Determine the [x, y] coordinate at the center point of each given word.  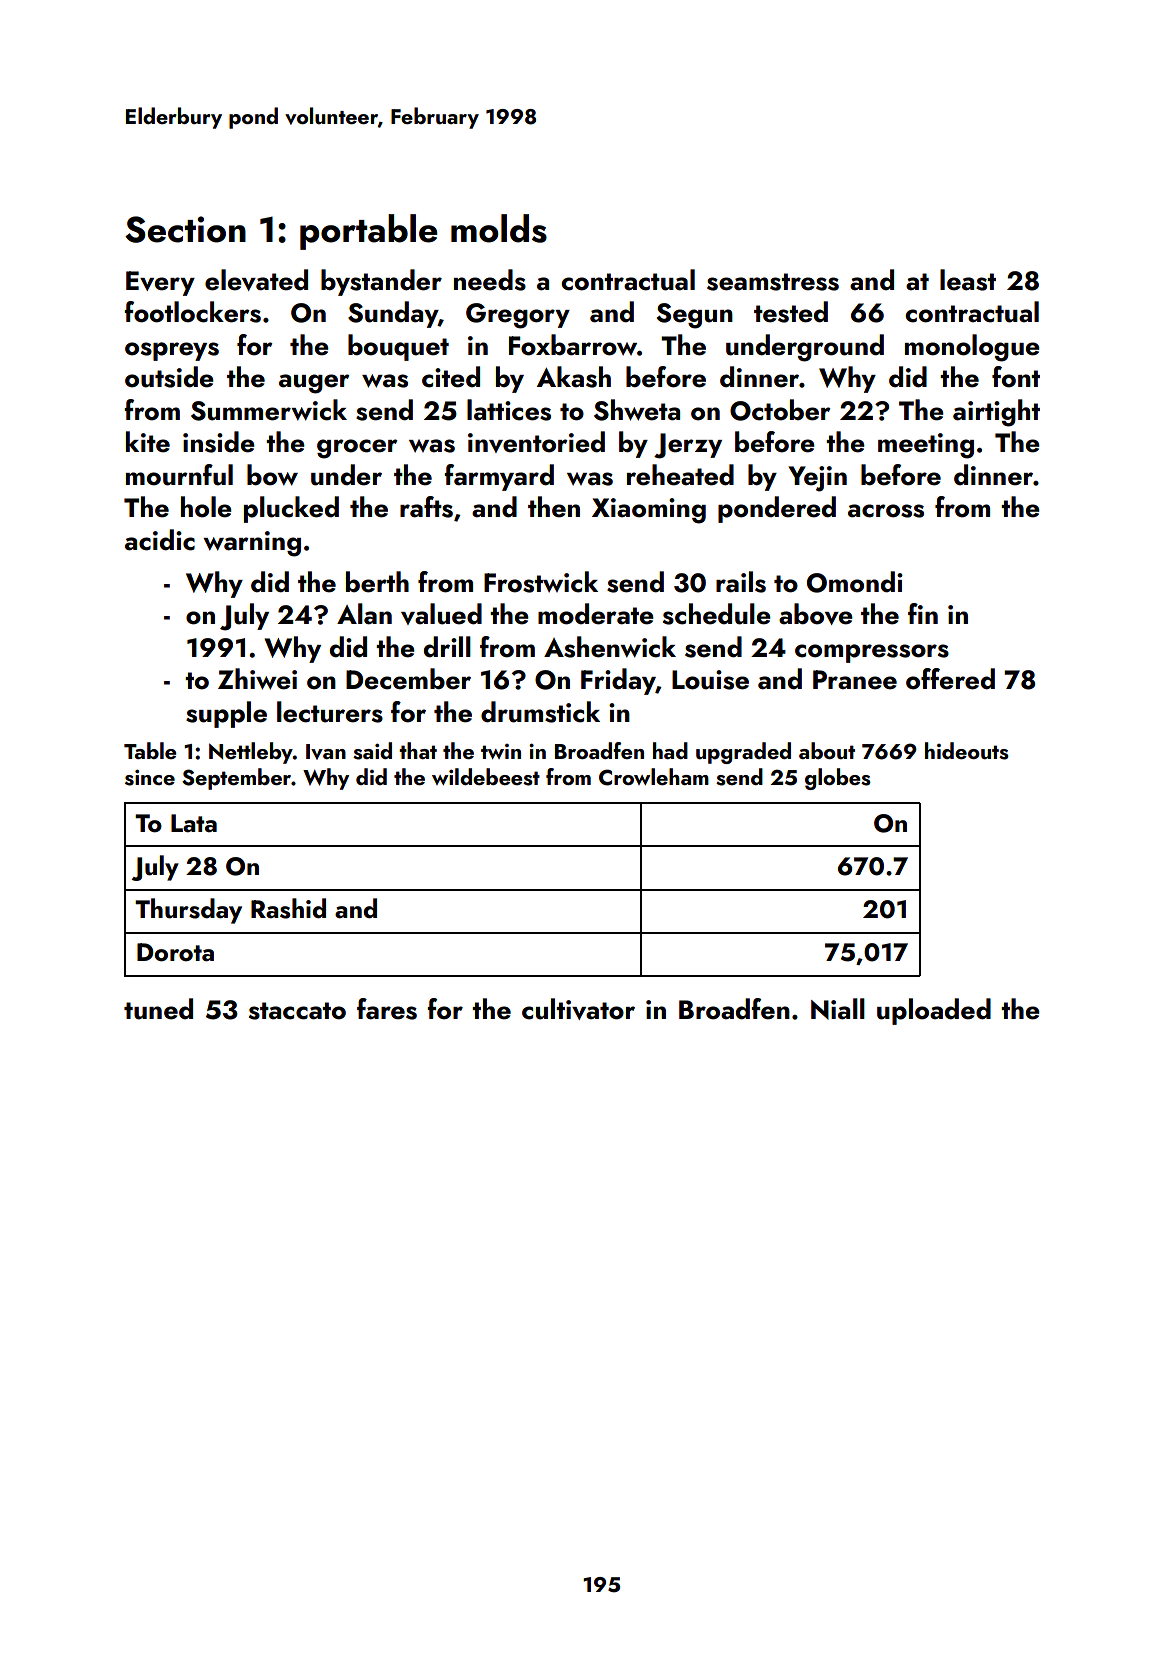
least [968, 280]
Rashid [288, 908]
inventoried [536, 442]
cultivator [578, 1009]
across [886, 511]
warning [252, 544]
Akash [574, 377]
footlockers [192, 312]
